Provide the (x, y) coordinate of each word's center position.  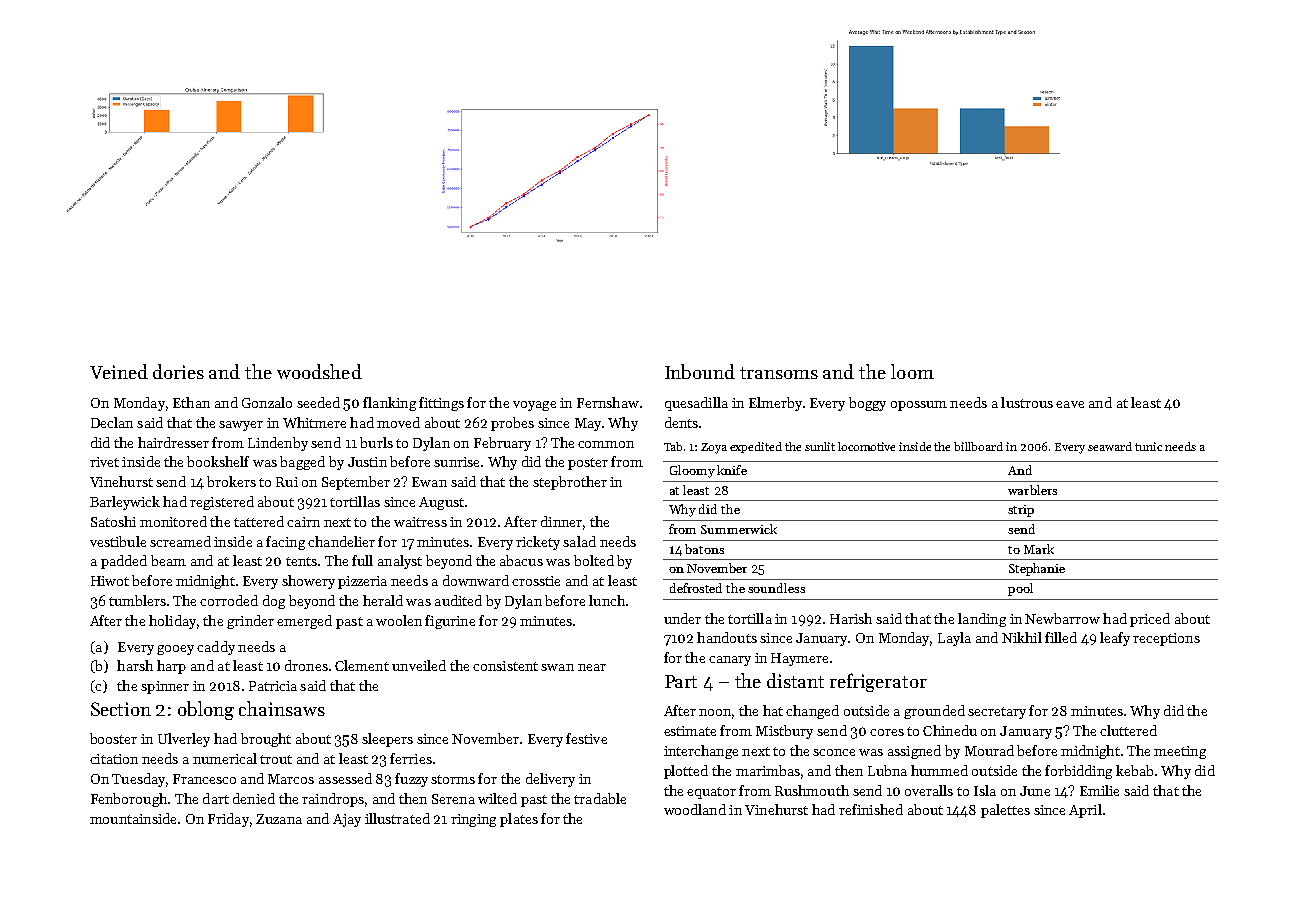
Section (121, 709)
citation (114, 759)
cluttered (1128, 730)
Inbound (700, 371)
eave (1070, 404)
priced (1150, 620)
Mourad (989, 750)
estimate (690, 731)
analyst (400, 562)
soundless (776, 588)
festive (586, 738)
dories (178, 371)
